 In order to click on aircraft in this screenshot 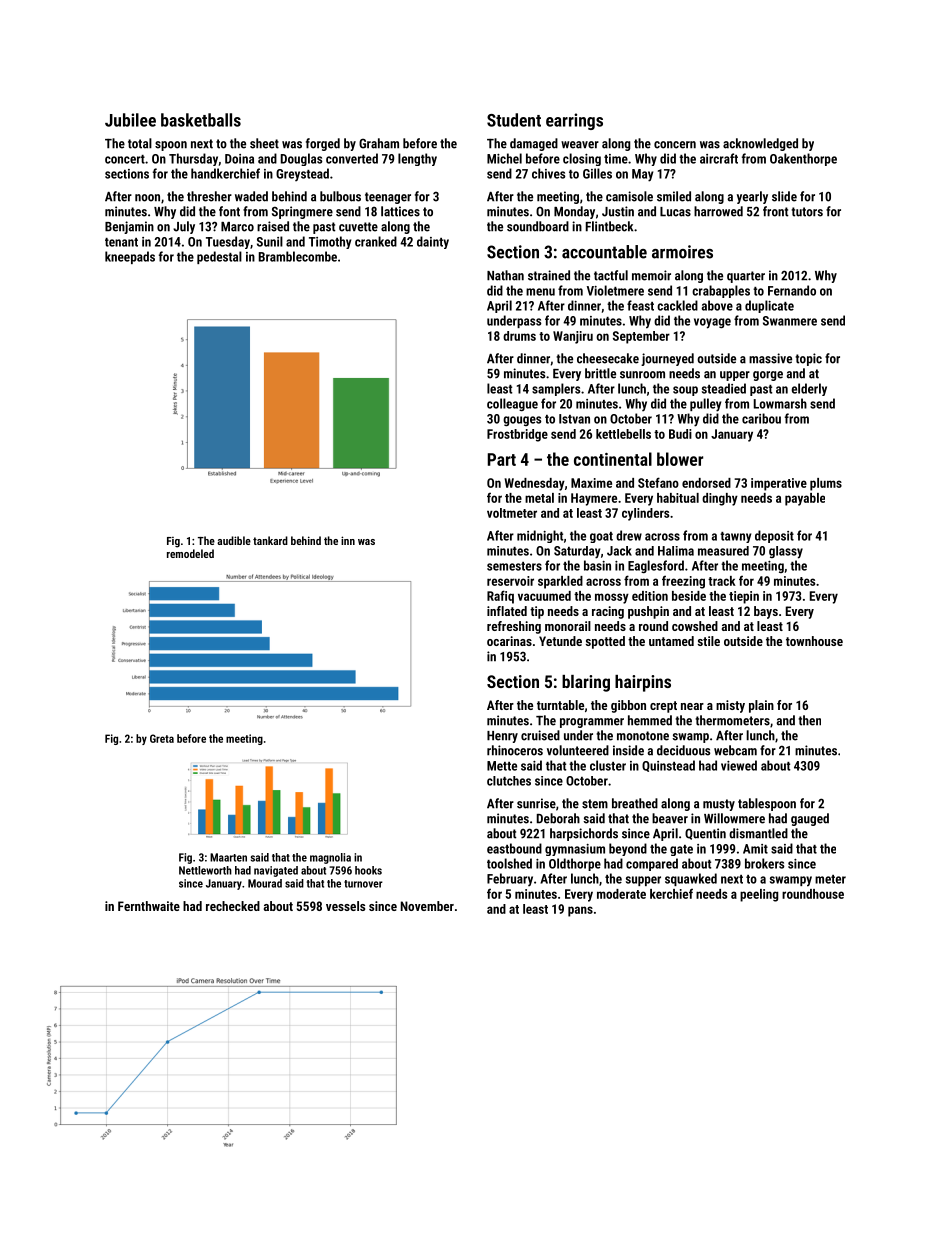, I will do `click(719, 158)`.
